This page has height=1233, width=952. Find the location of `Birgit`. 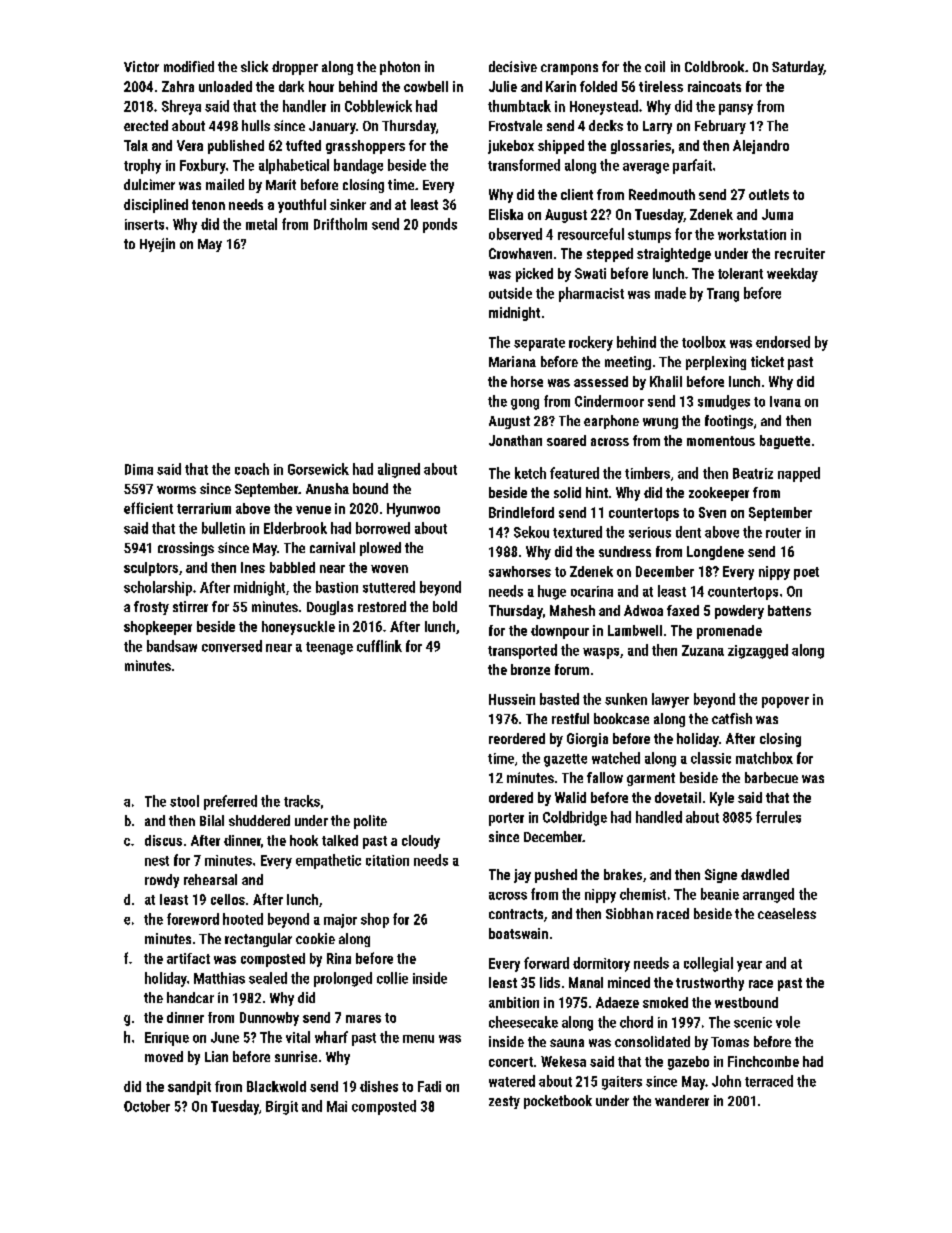

Birgit is located at coordinates (282, 1108).
